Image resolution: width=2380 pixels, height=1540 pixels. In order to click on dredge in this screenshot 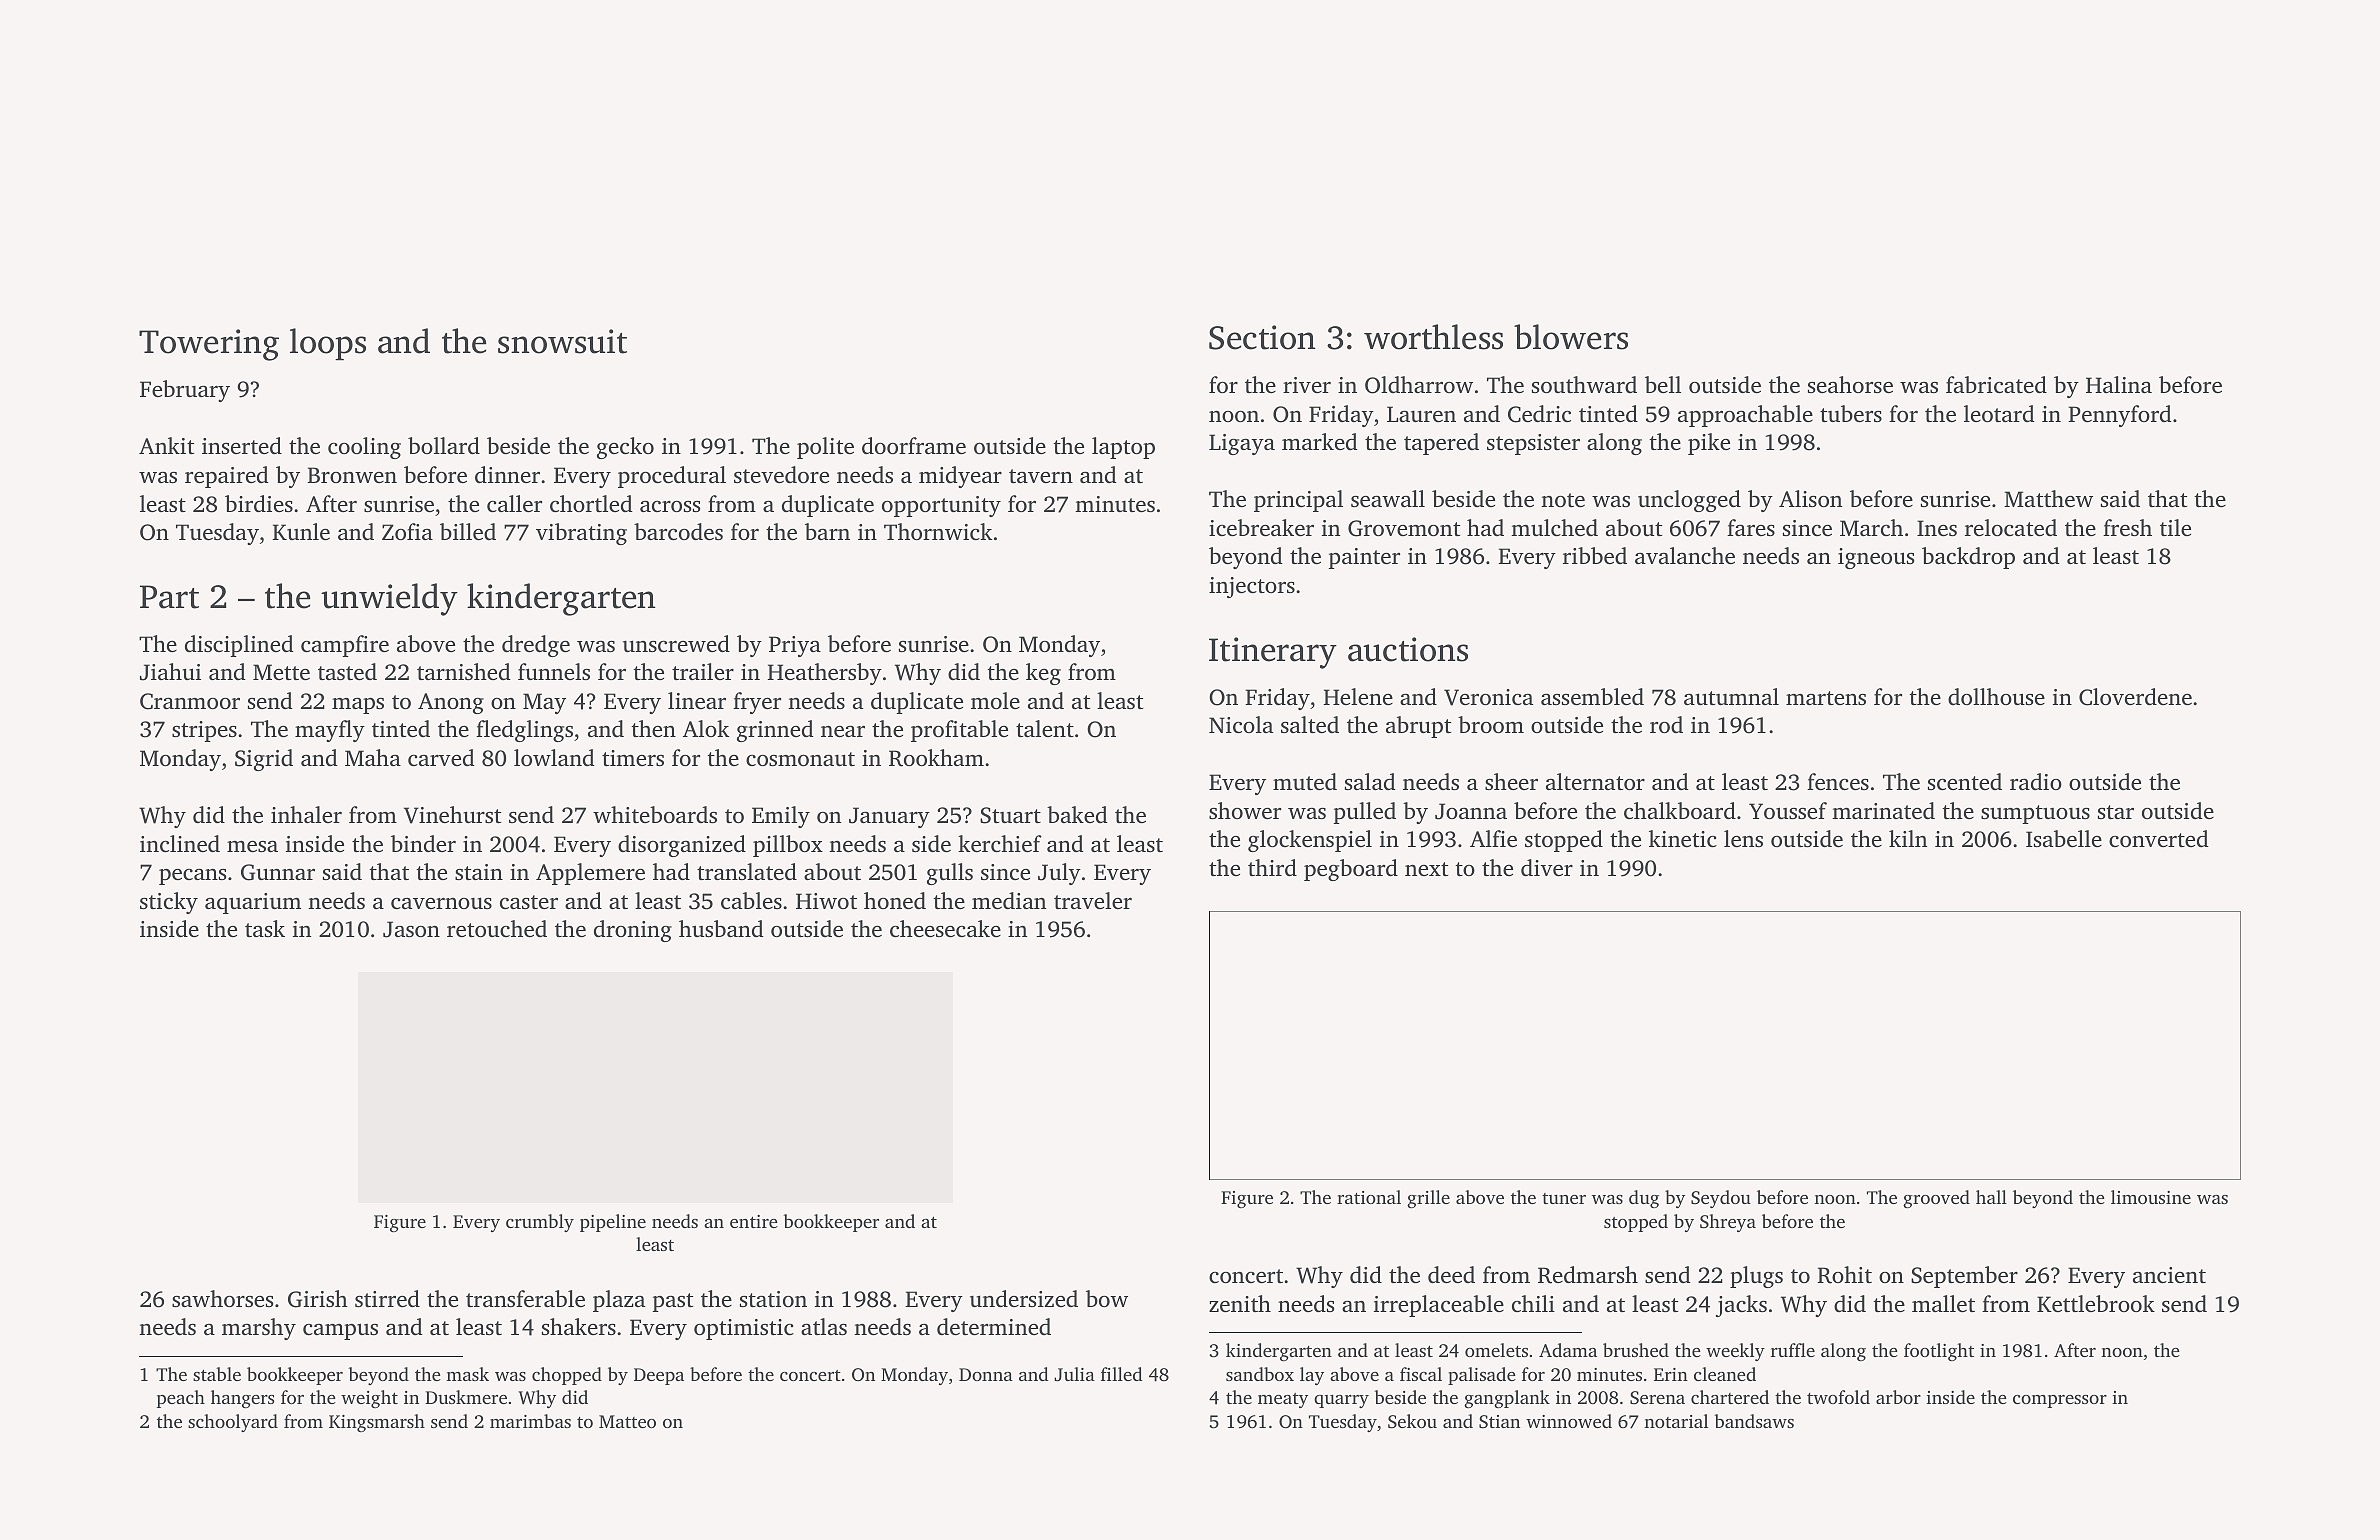, I will do `click(536, 646)`.
